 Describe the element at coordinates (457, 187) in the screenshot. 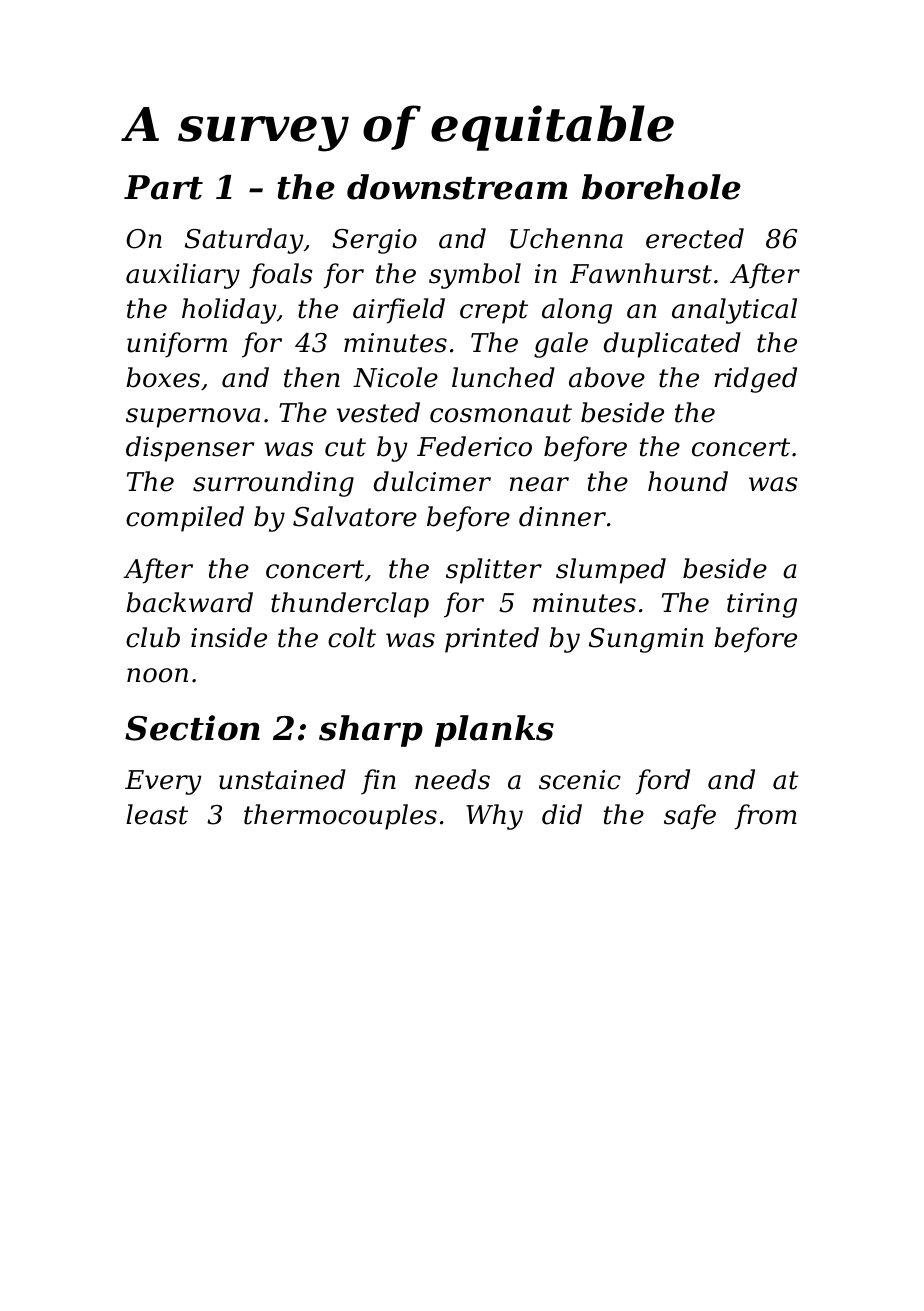

I see `downstream` at that location.
